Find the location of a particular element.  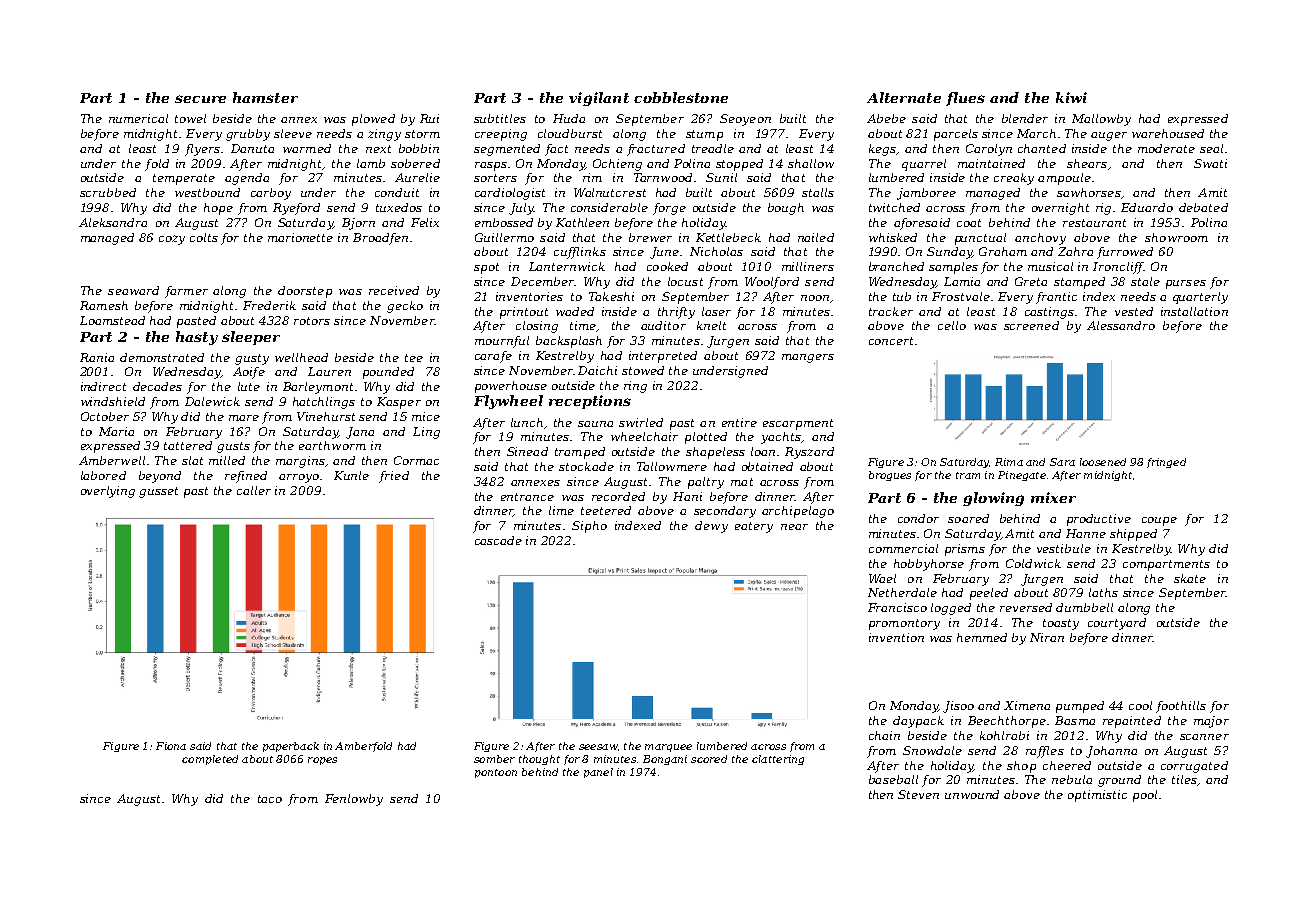

carafe is located at coordinates (493, 357).
